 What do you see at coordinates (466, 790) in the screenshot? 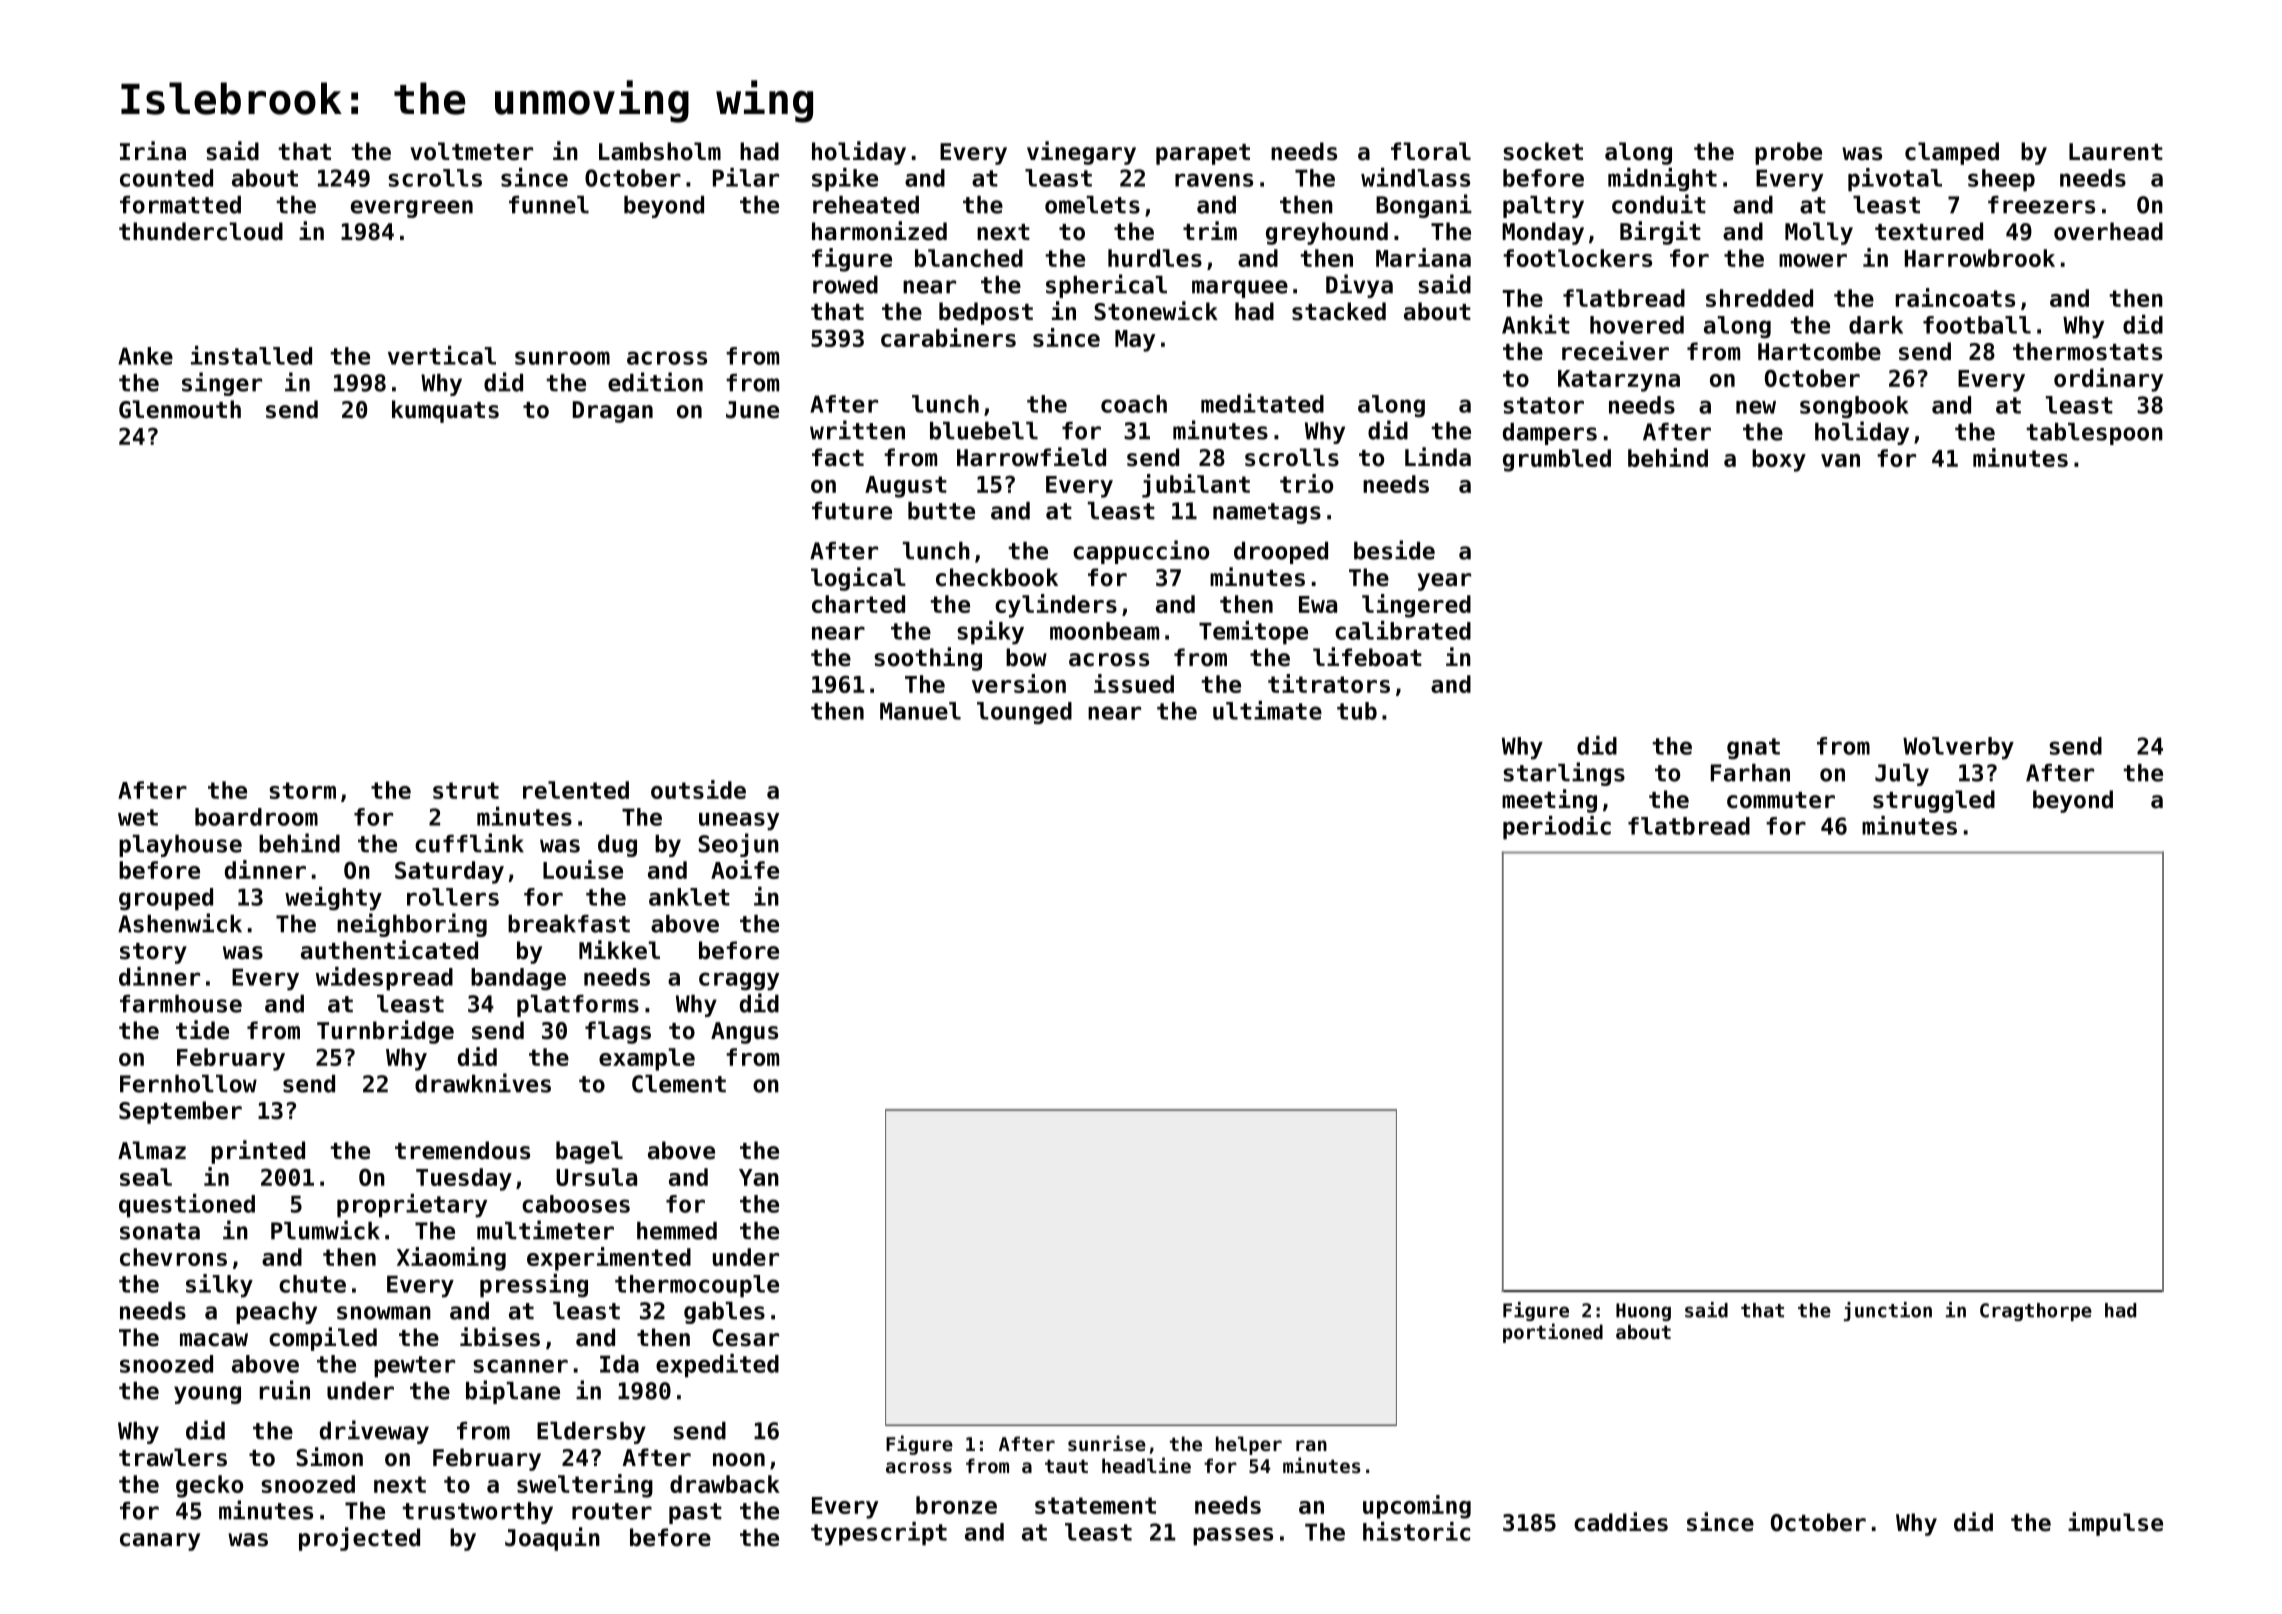
I see `strut` at bounding box center [466, 790].
